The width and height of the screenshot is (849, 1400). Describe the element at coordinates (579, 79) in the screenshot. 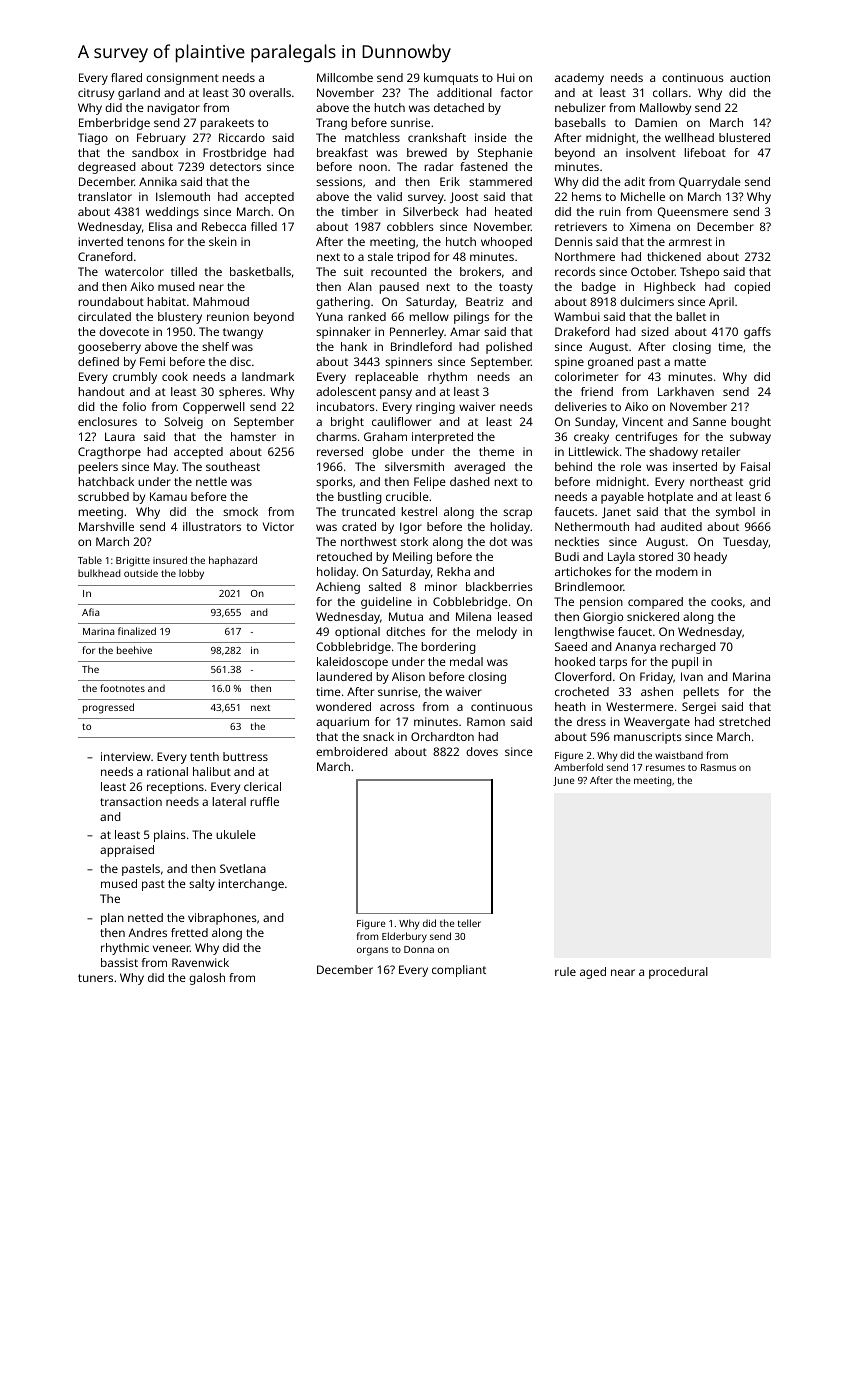

I see `academy` at that location.
